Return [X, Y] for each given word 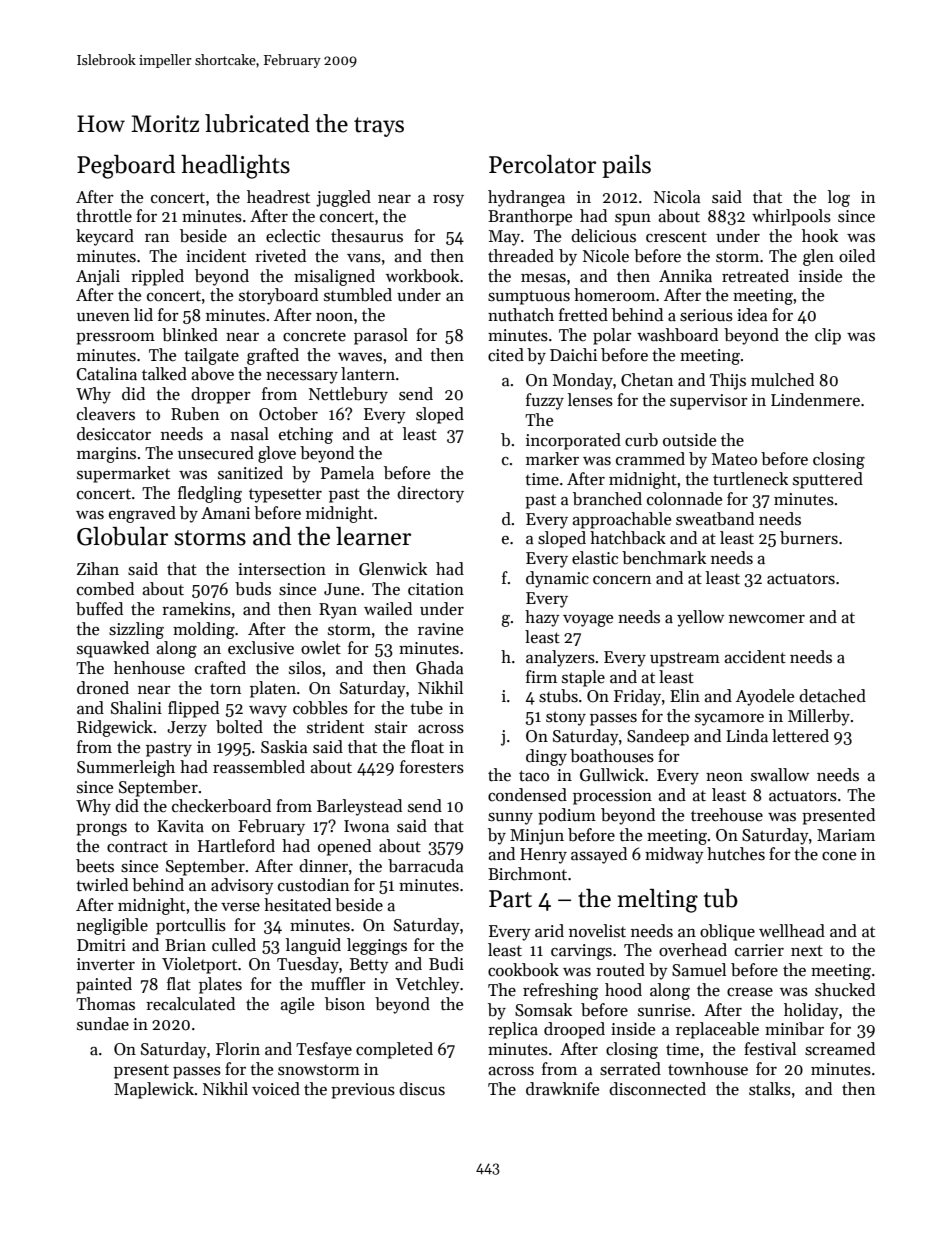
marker [552, 459]
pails [626, 166]
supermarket [123, 474]
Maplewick [154, 1090]
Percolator [542, 164]
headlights [235, 167]
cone [839, 856]
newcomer [767, 619]
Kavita [180, 826]
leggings [377, 946]
